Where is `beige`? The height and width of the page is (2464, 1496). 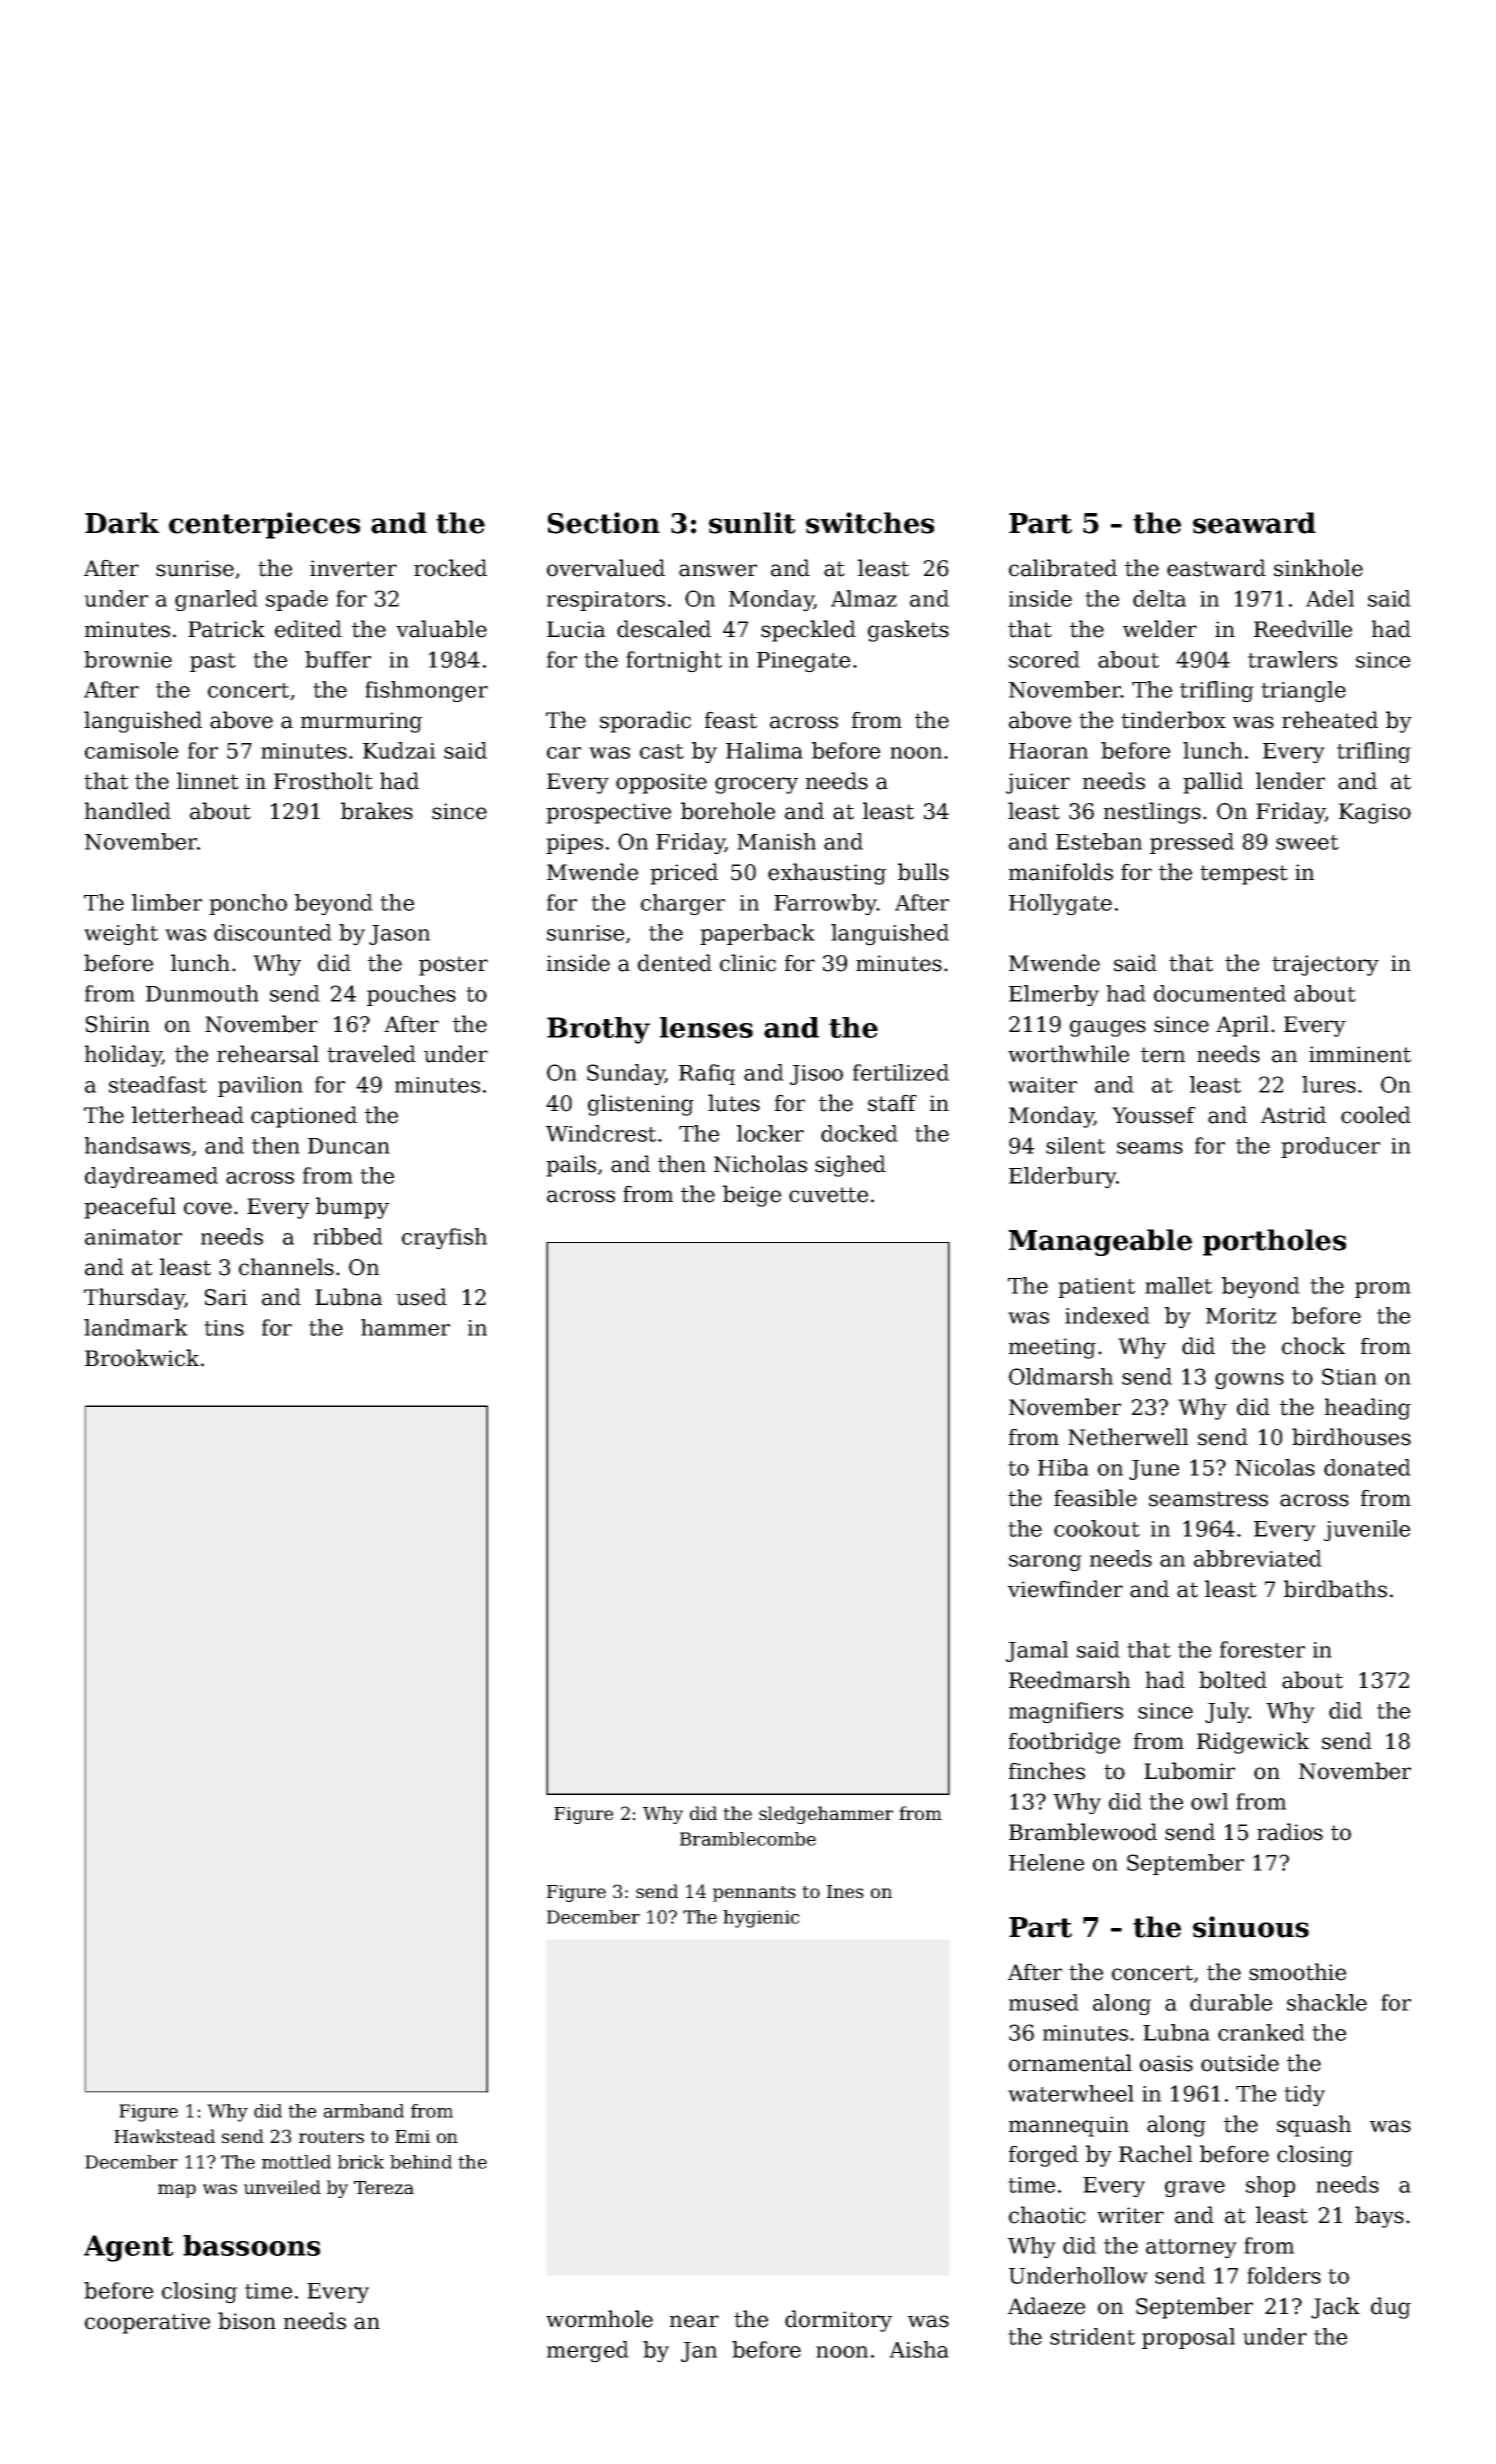
beige is located at coordinates (752, 1196).
